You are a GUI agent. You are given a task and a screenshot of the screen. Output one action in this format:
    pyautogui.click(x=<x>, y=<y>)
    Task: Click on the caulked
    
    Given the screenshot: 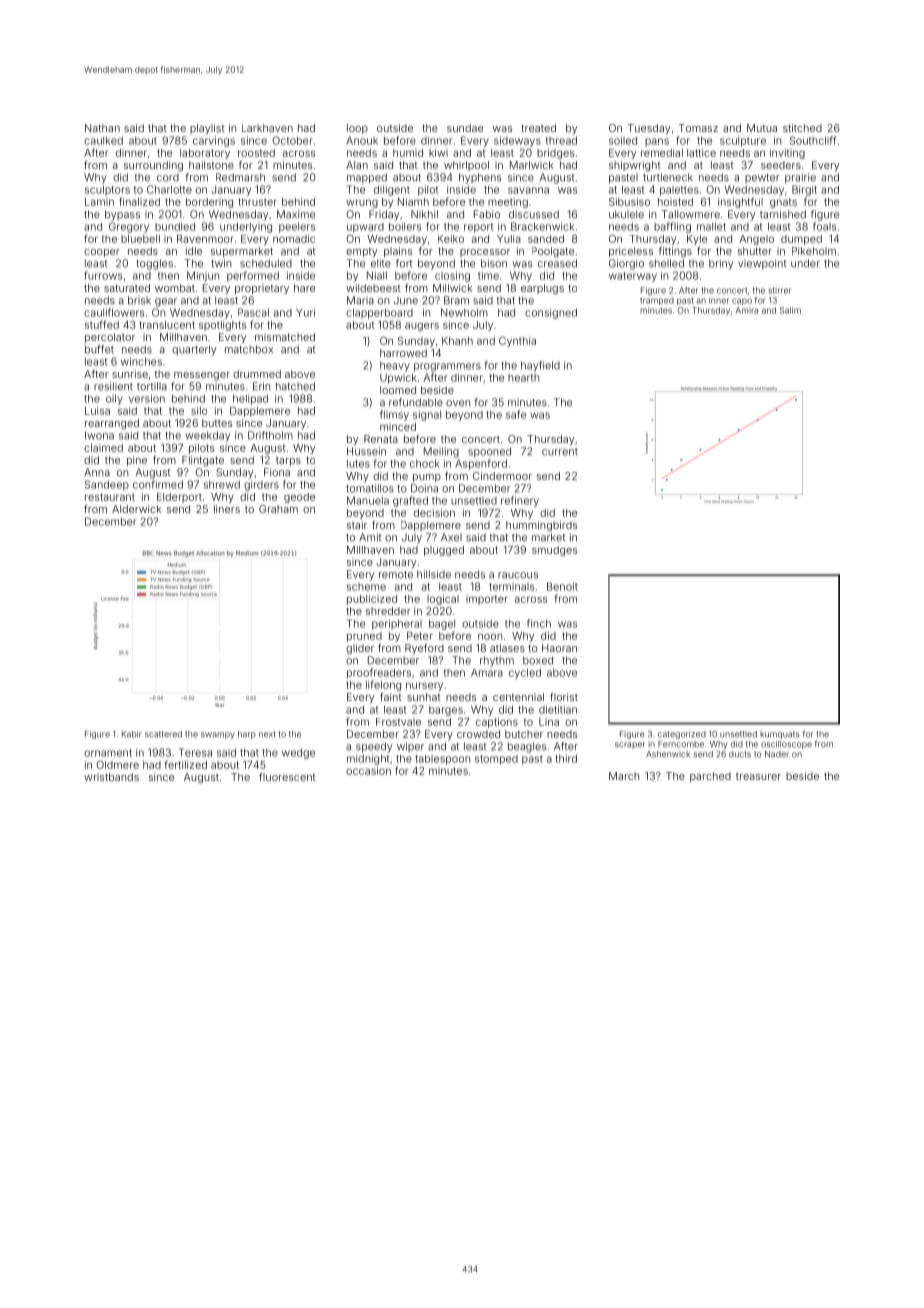 What is the action you would take?
    pyautogui.click(x=103, y=140)
